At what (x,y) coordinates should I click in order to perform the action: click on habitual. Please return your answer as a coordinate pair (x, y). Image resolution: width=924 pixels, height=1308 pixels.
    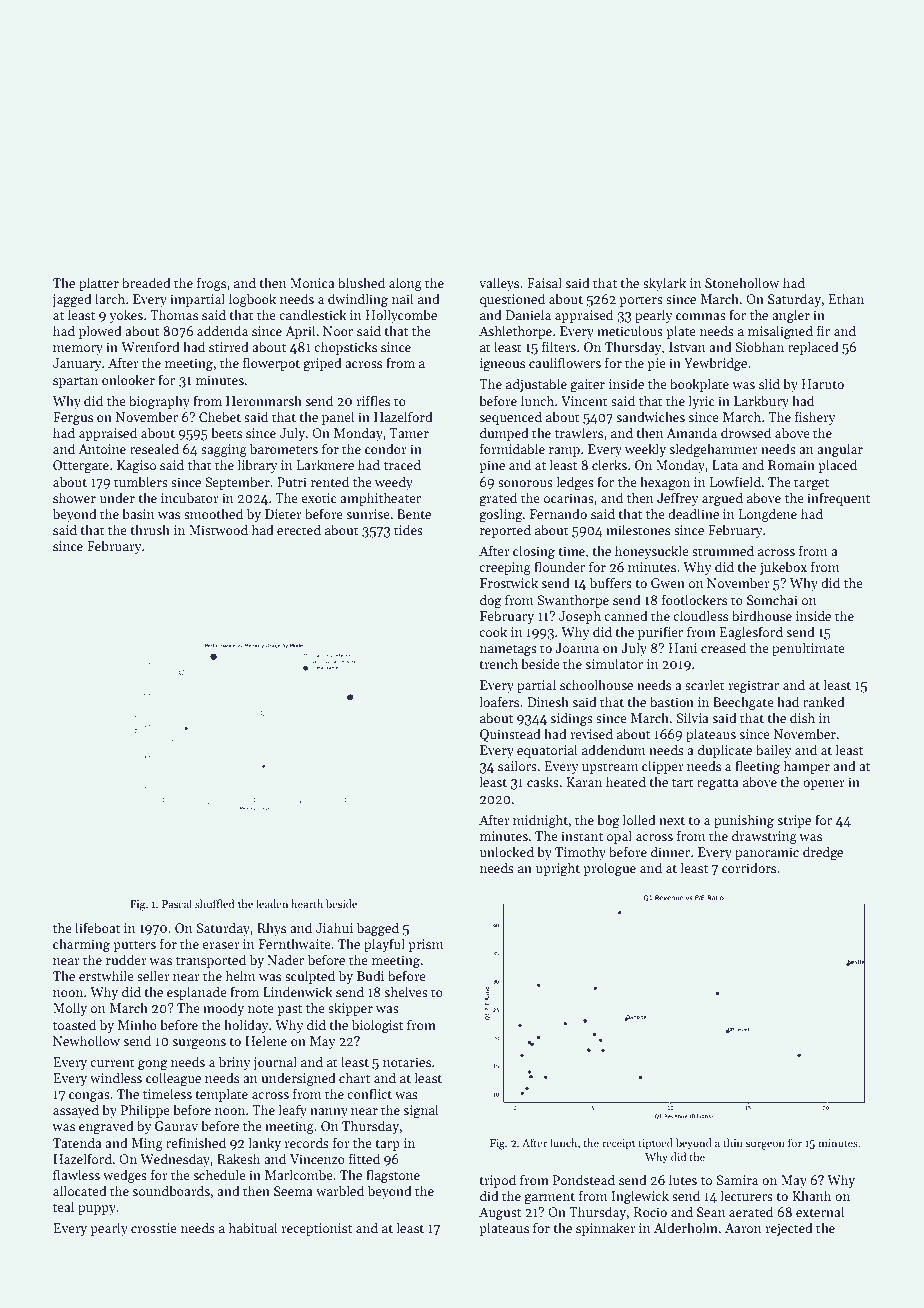
    Looking at the image, I should click on (253, 1227).
